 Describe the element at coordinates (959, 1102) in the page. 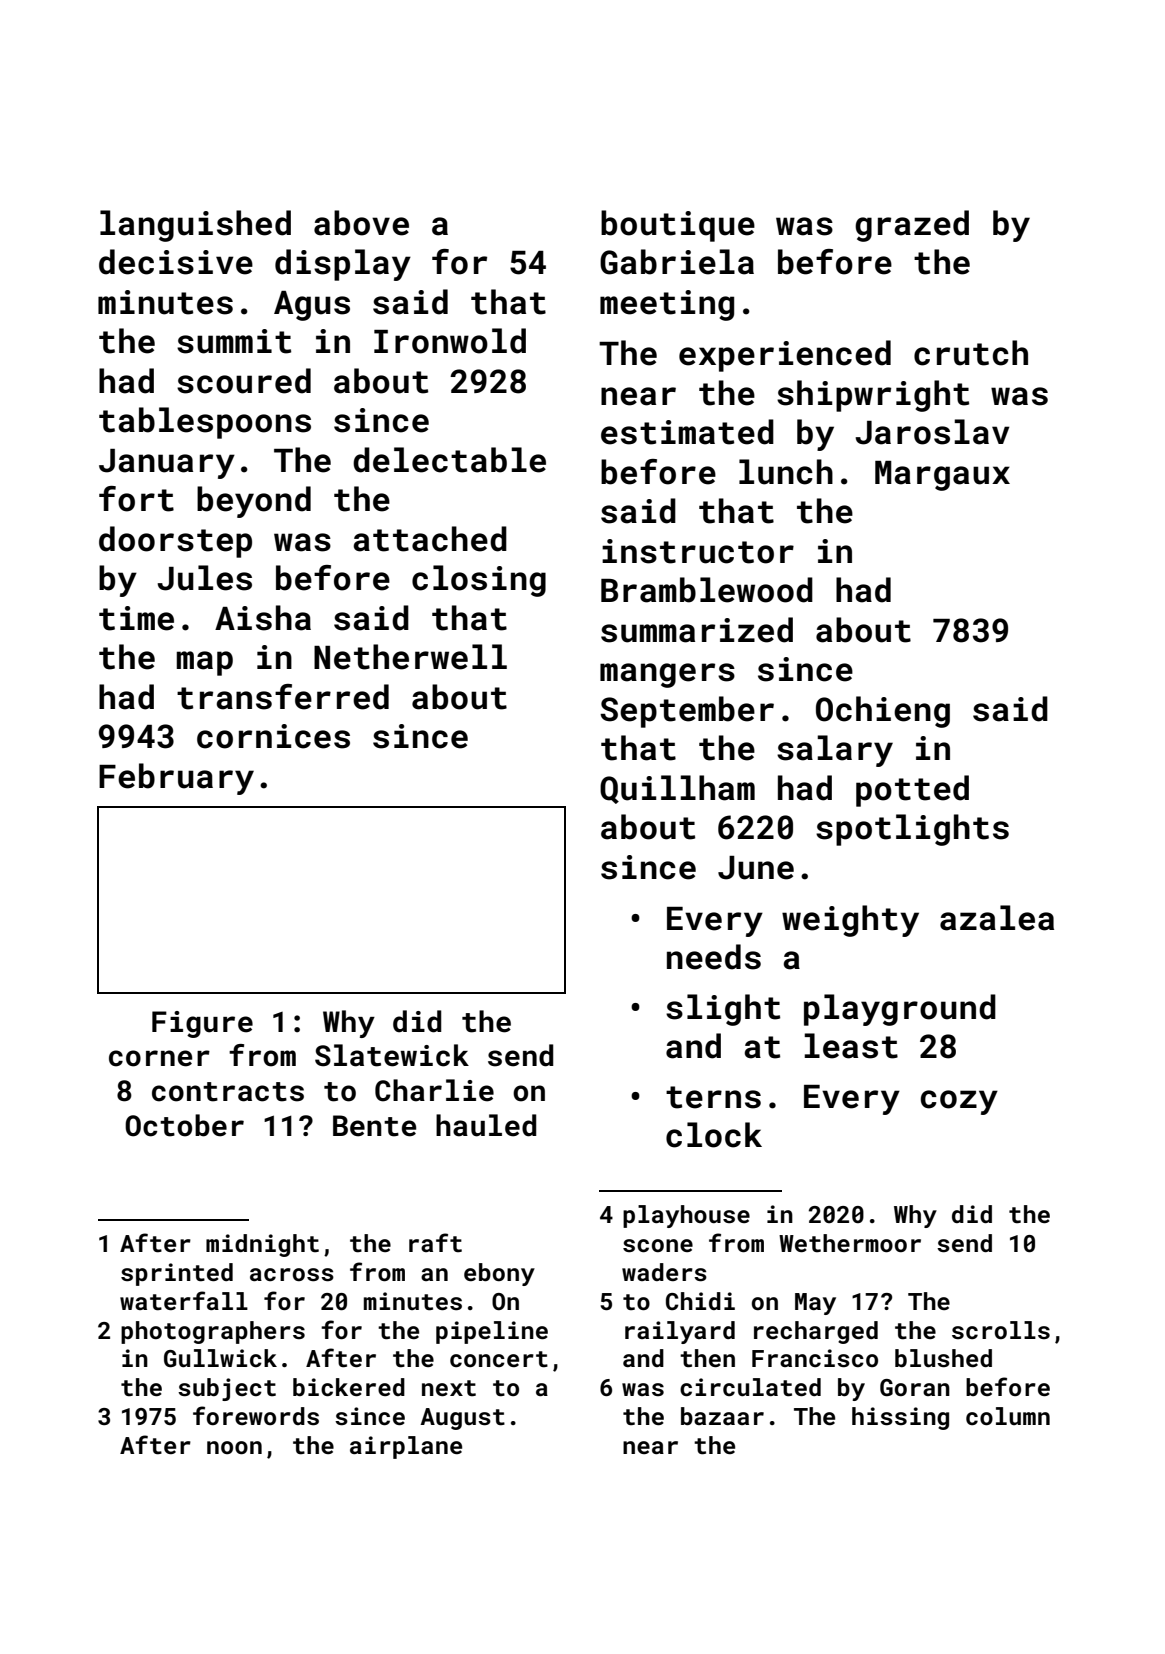

I see `cozy` at that location.
